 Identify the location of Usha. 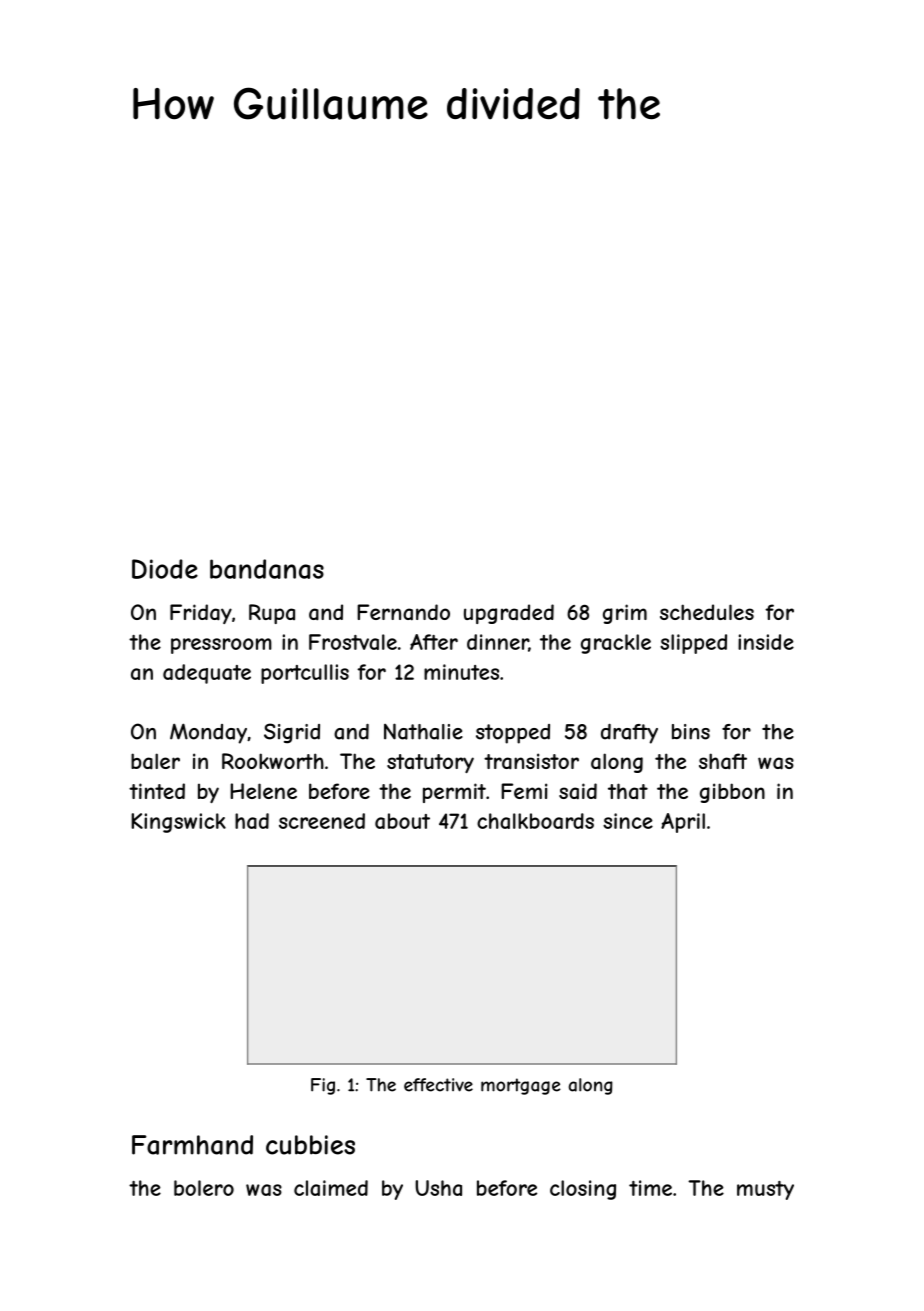
(438, 1188).
